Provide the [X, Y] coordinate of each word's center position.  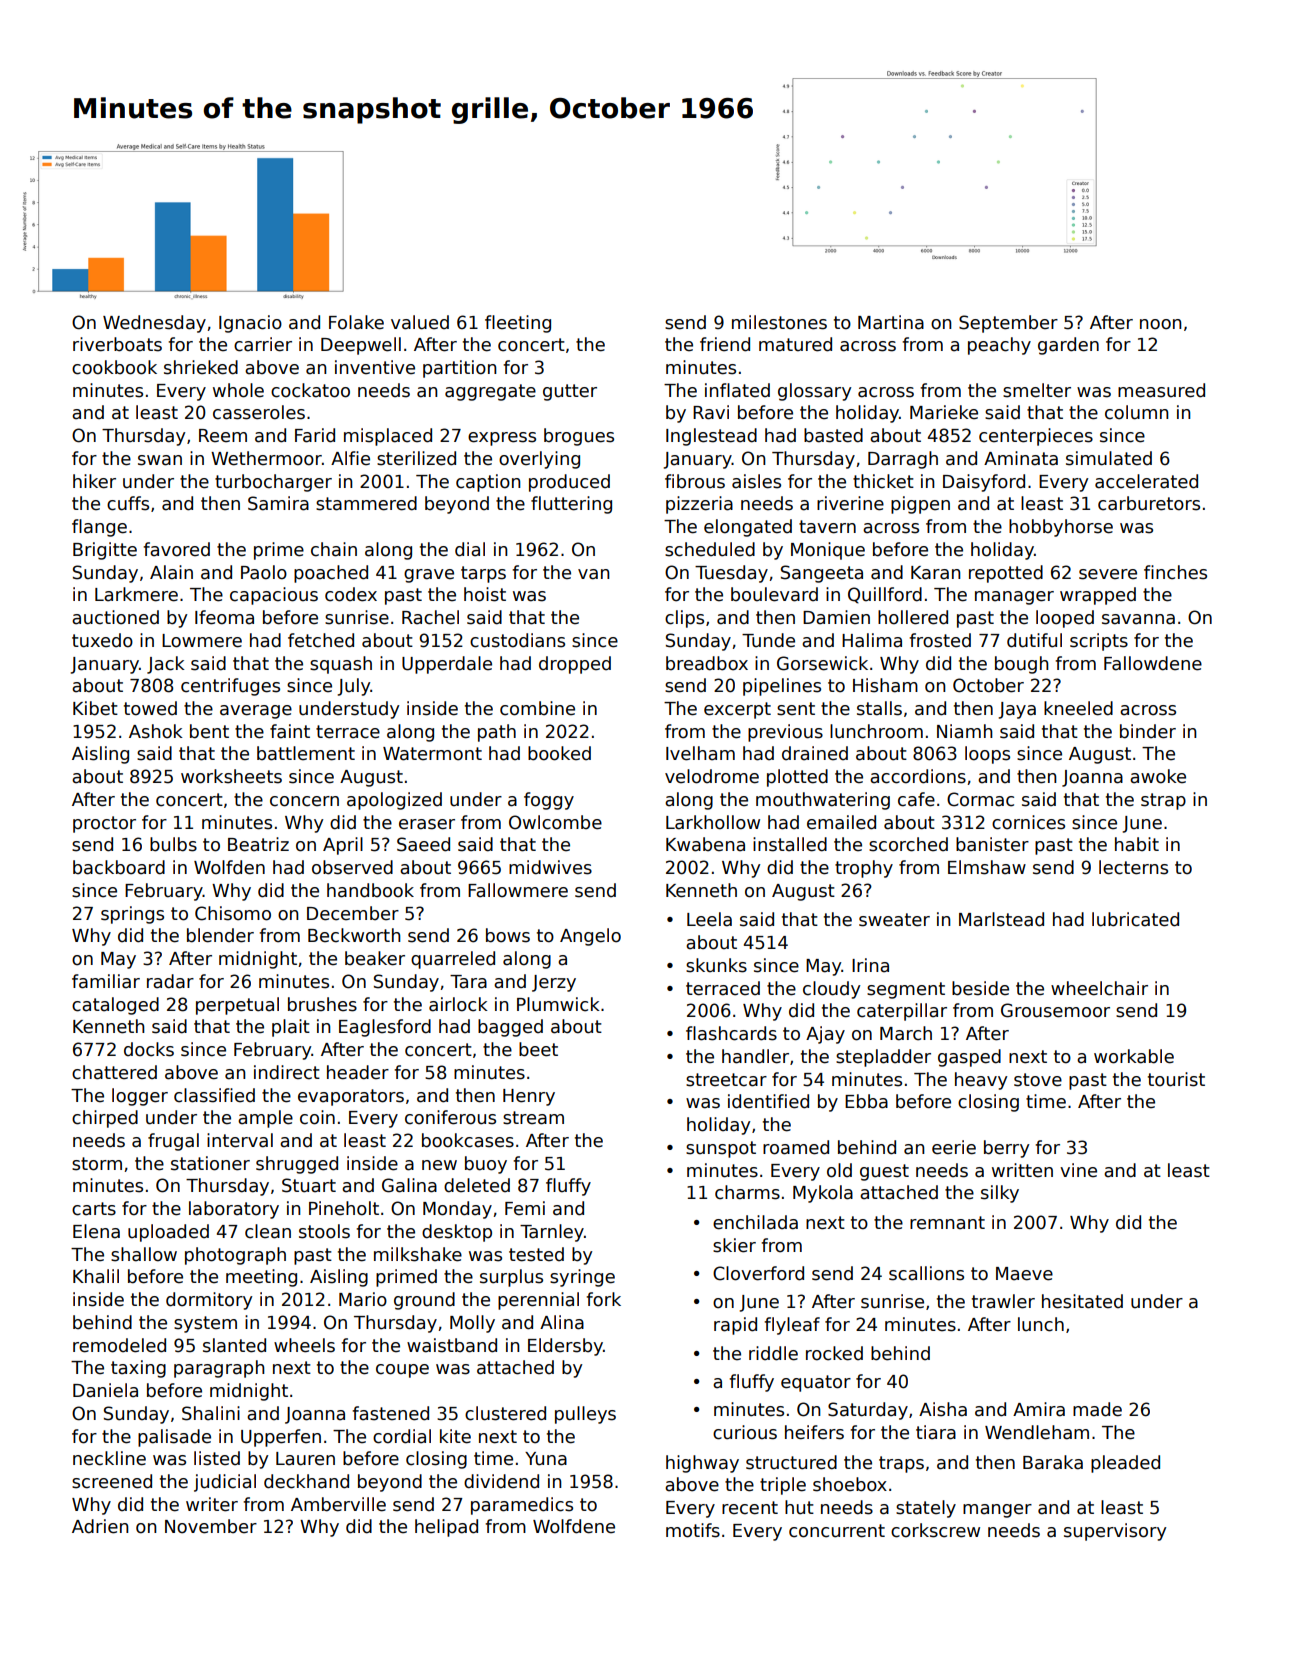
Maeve [1024, 1274]
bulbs [173, 844]
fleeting [518, 324]
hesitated [1082, 1301]
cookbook [114, 367]
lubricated [1135, 919]
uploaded [168, 1233]
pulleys [585, 1415]
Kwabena [705, 844]
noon [1161, 324]
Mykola [823, 1194]
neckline [109, 1458]
